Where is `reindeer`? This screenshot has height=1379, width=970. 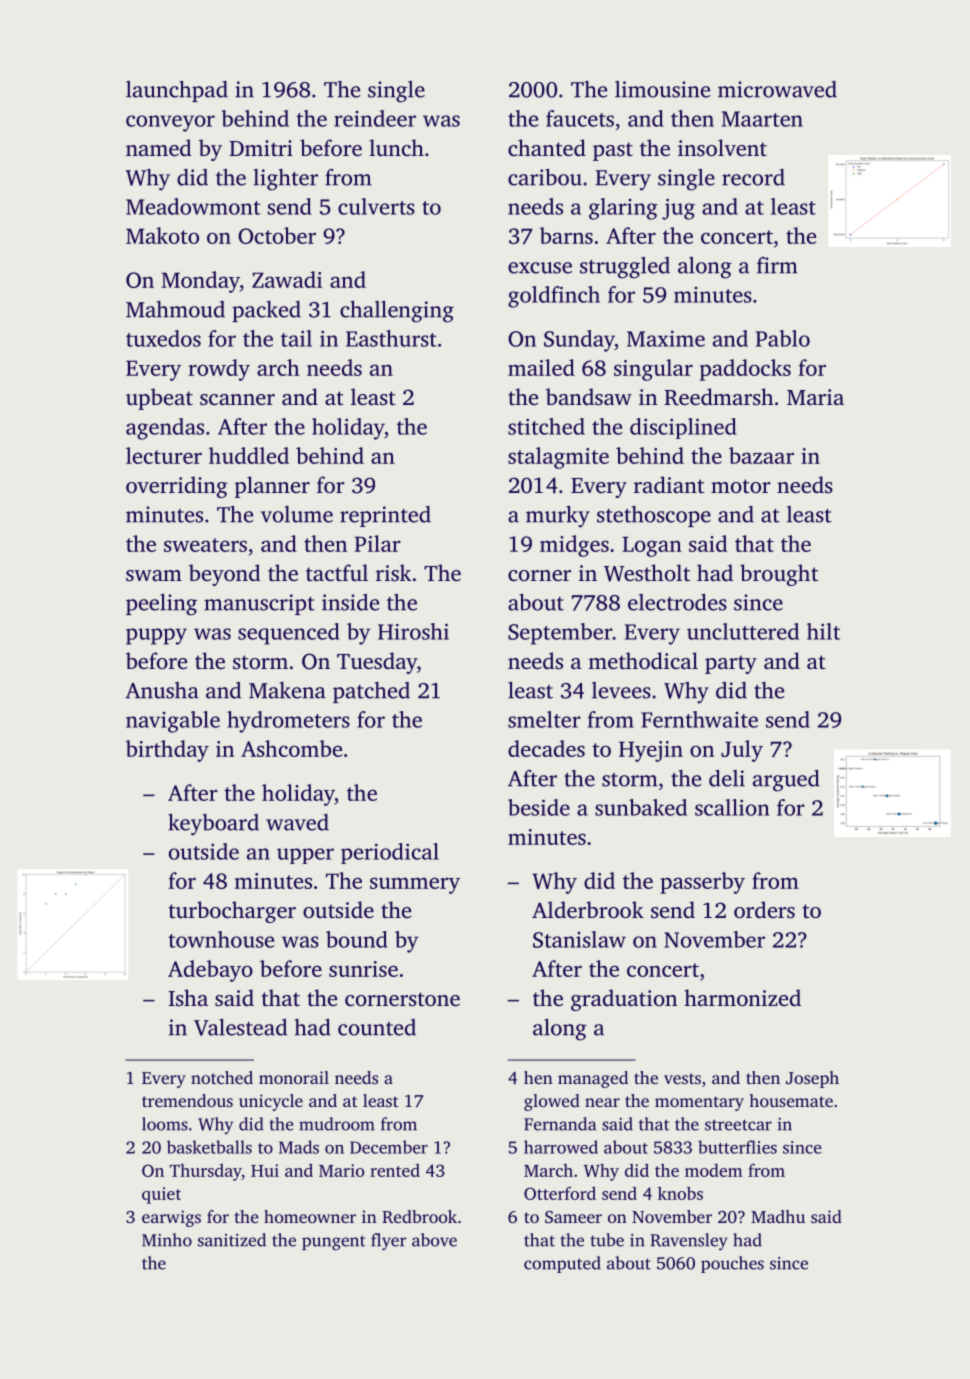 reindeer is located at coordinates (375, 118).
